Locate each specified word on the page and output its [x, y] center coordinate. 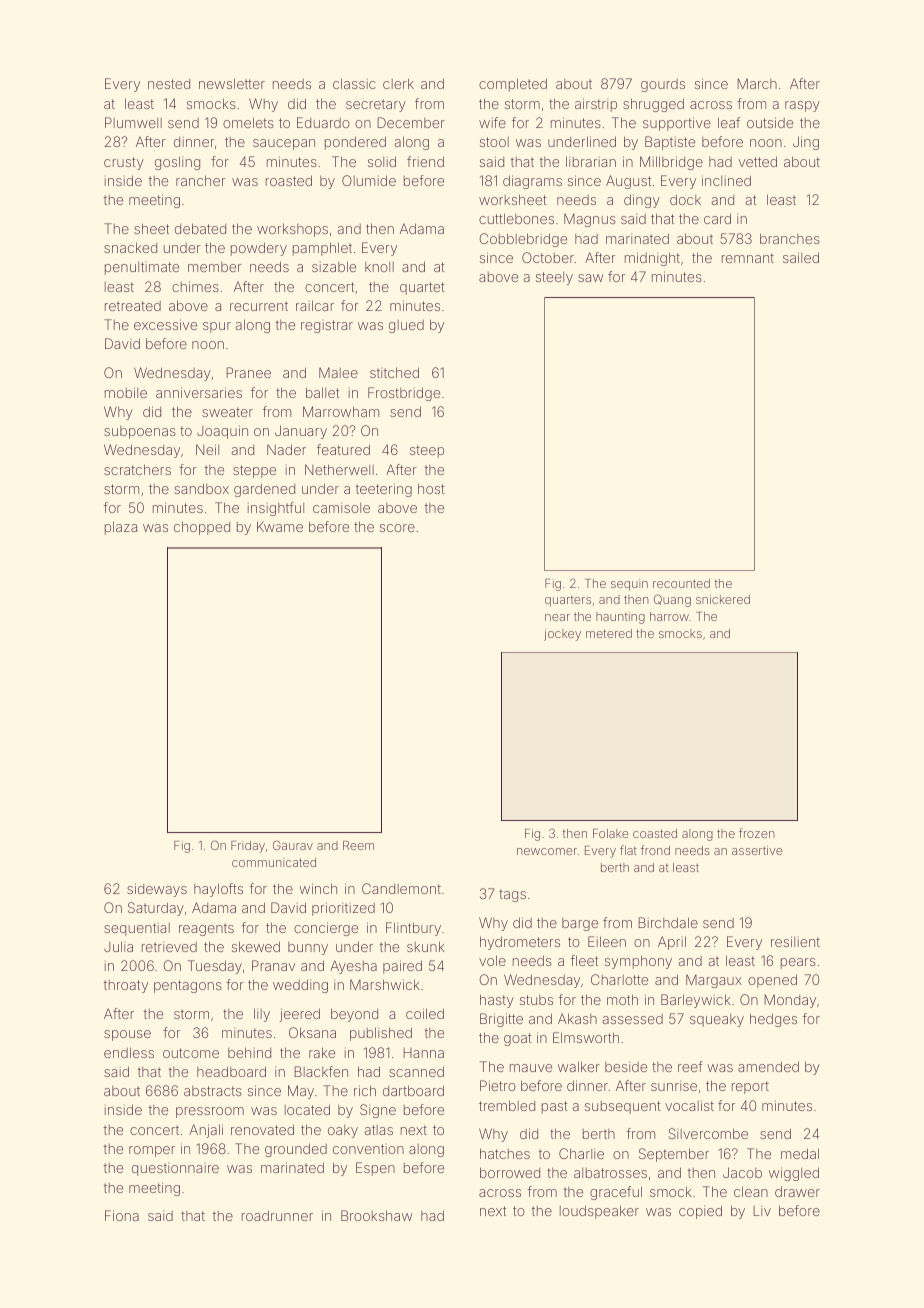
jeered [299, 1015]
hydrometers [520, 943]
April [672, 943]
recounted [681, 583]
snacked [130, 247]
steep [427, 451]
